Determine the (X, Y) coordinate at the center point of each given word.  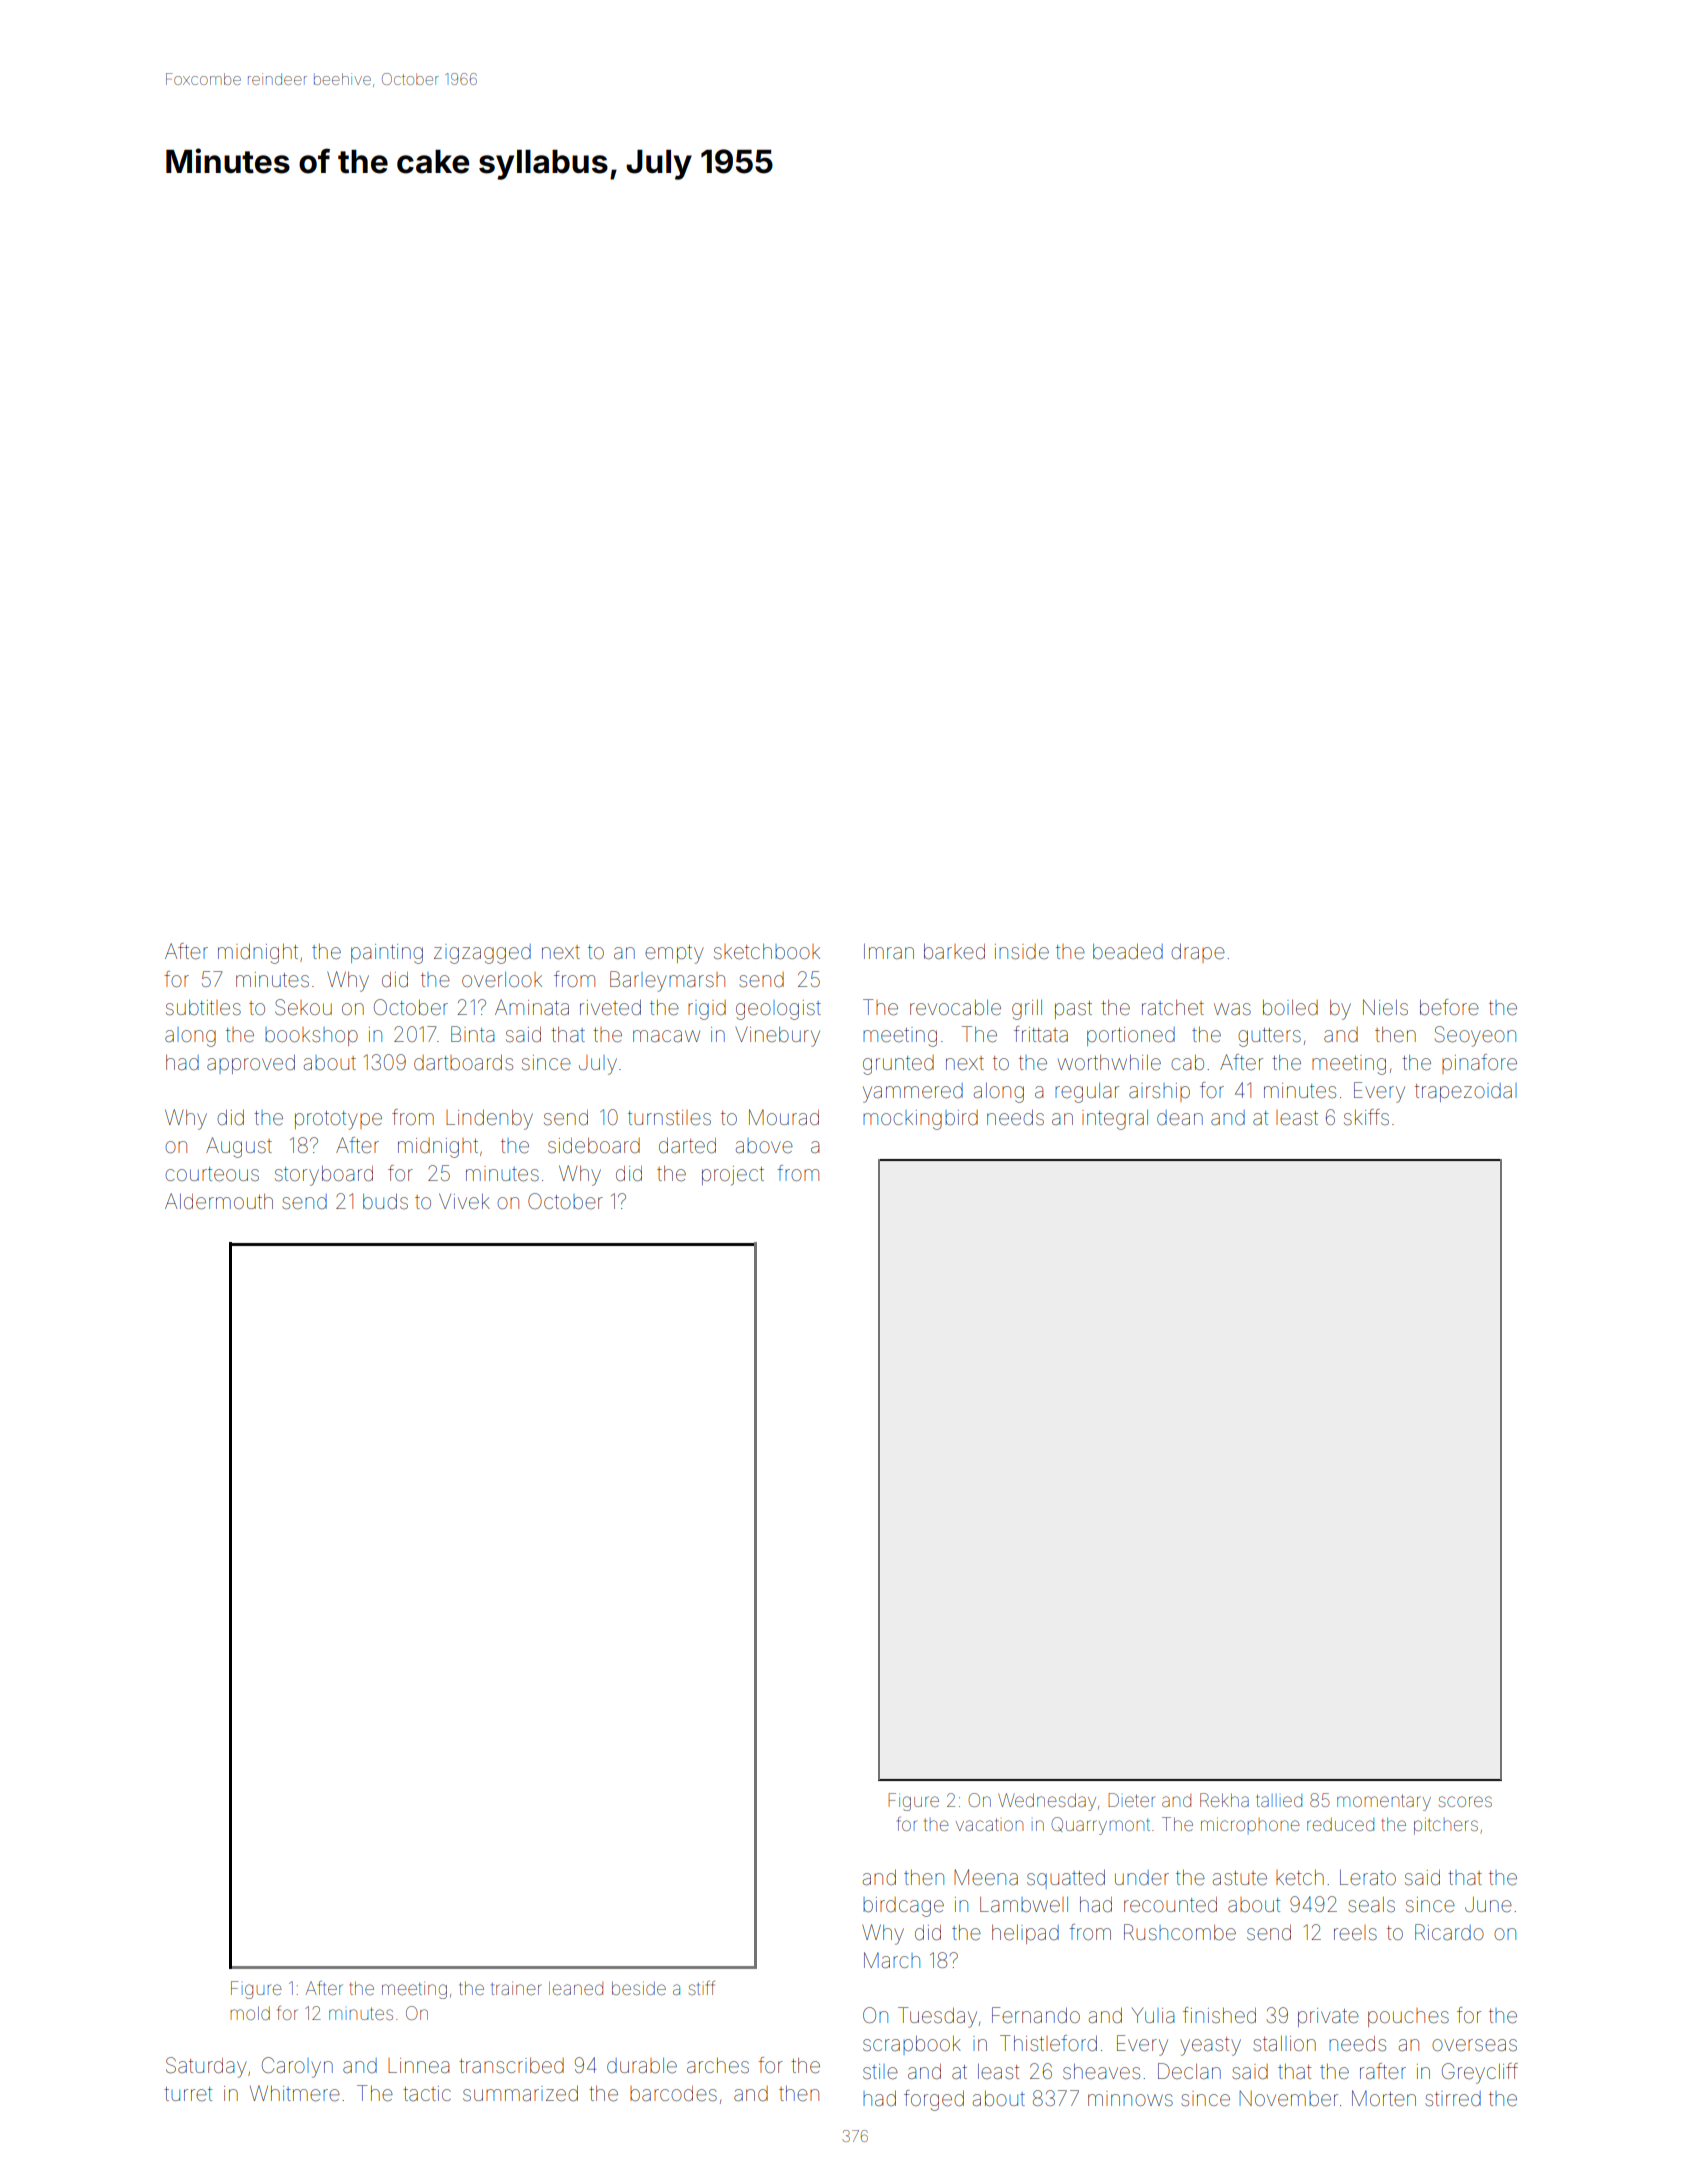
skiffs (1366, 1117)
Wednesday (1047, 1802)
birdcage (903, 1907)
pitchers (1446, 1827)
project (733, 1176)
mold (250, 2013)
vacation (989, 1824)
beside (639, 1988)
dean (1180, 1118)
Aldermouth (219, 1201)
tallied (1279, 1800)
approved (251, 1064)
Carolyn (297, 2067)
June (1488, 1905)
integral (1115, 1120)
